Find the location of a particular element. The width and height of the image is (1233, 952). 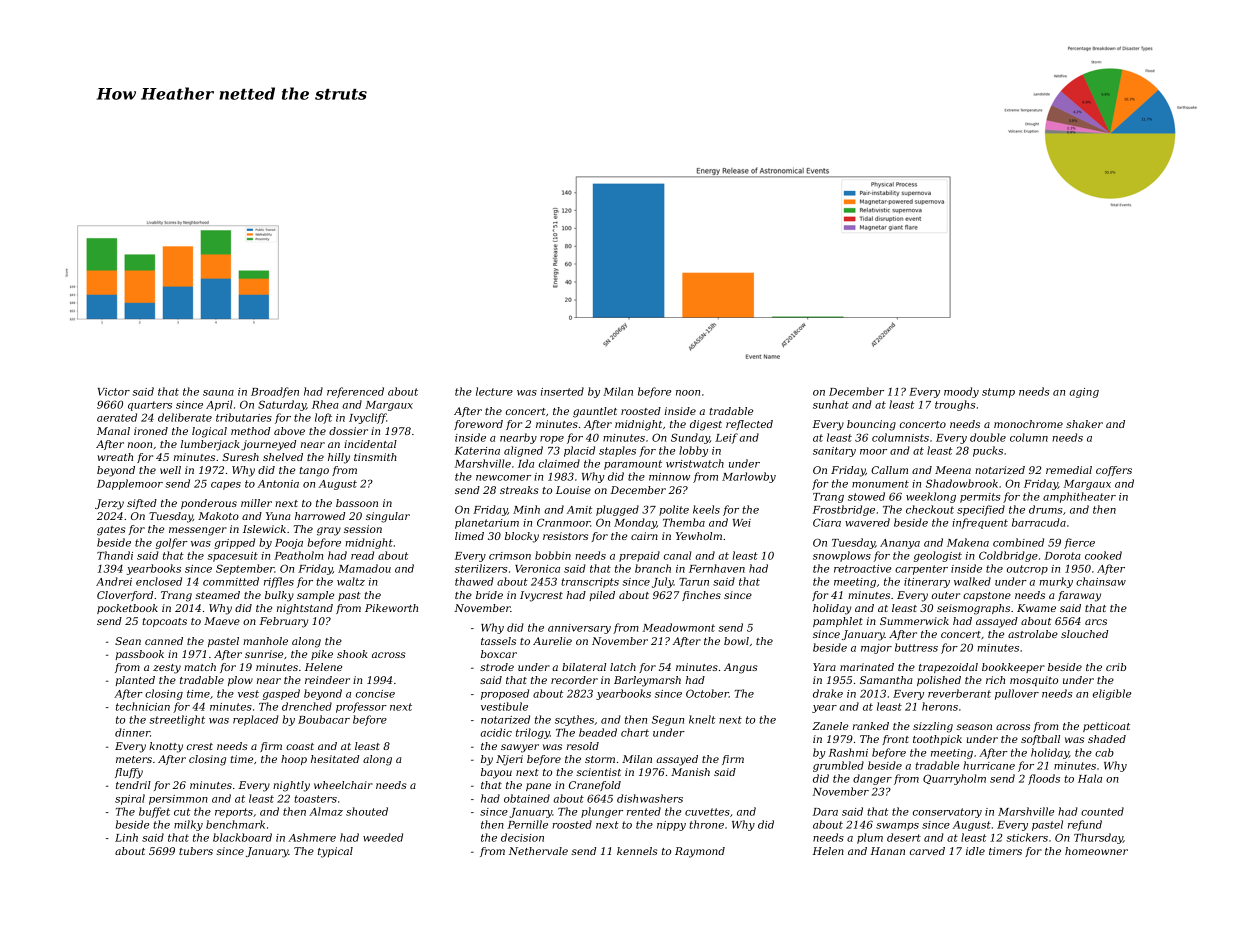

knelt is located at coordinates (702, 719).
